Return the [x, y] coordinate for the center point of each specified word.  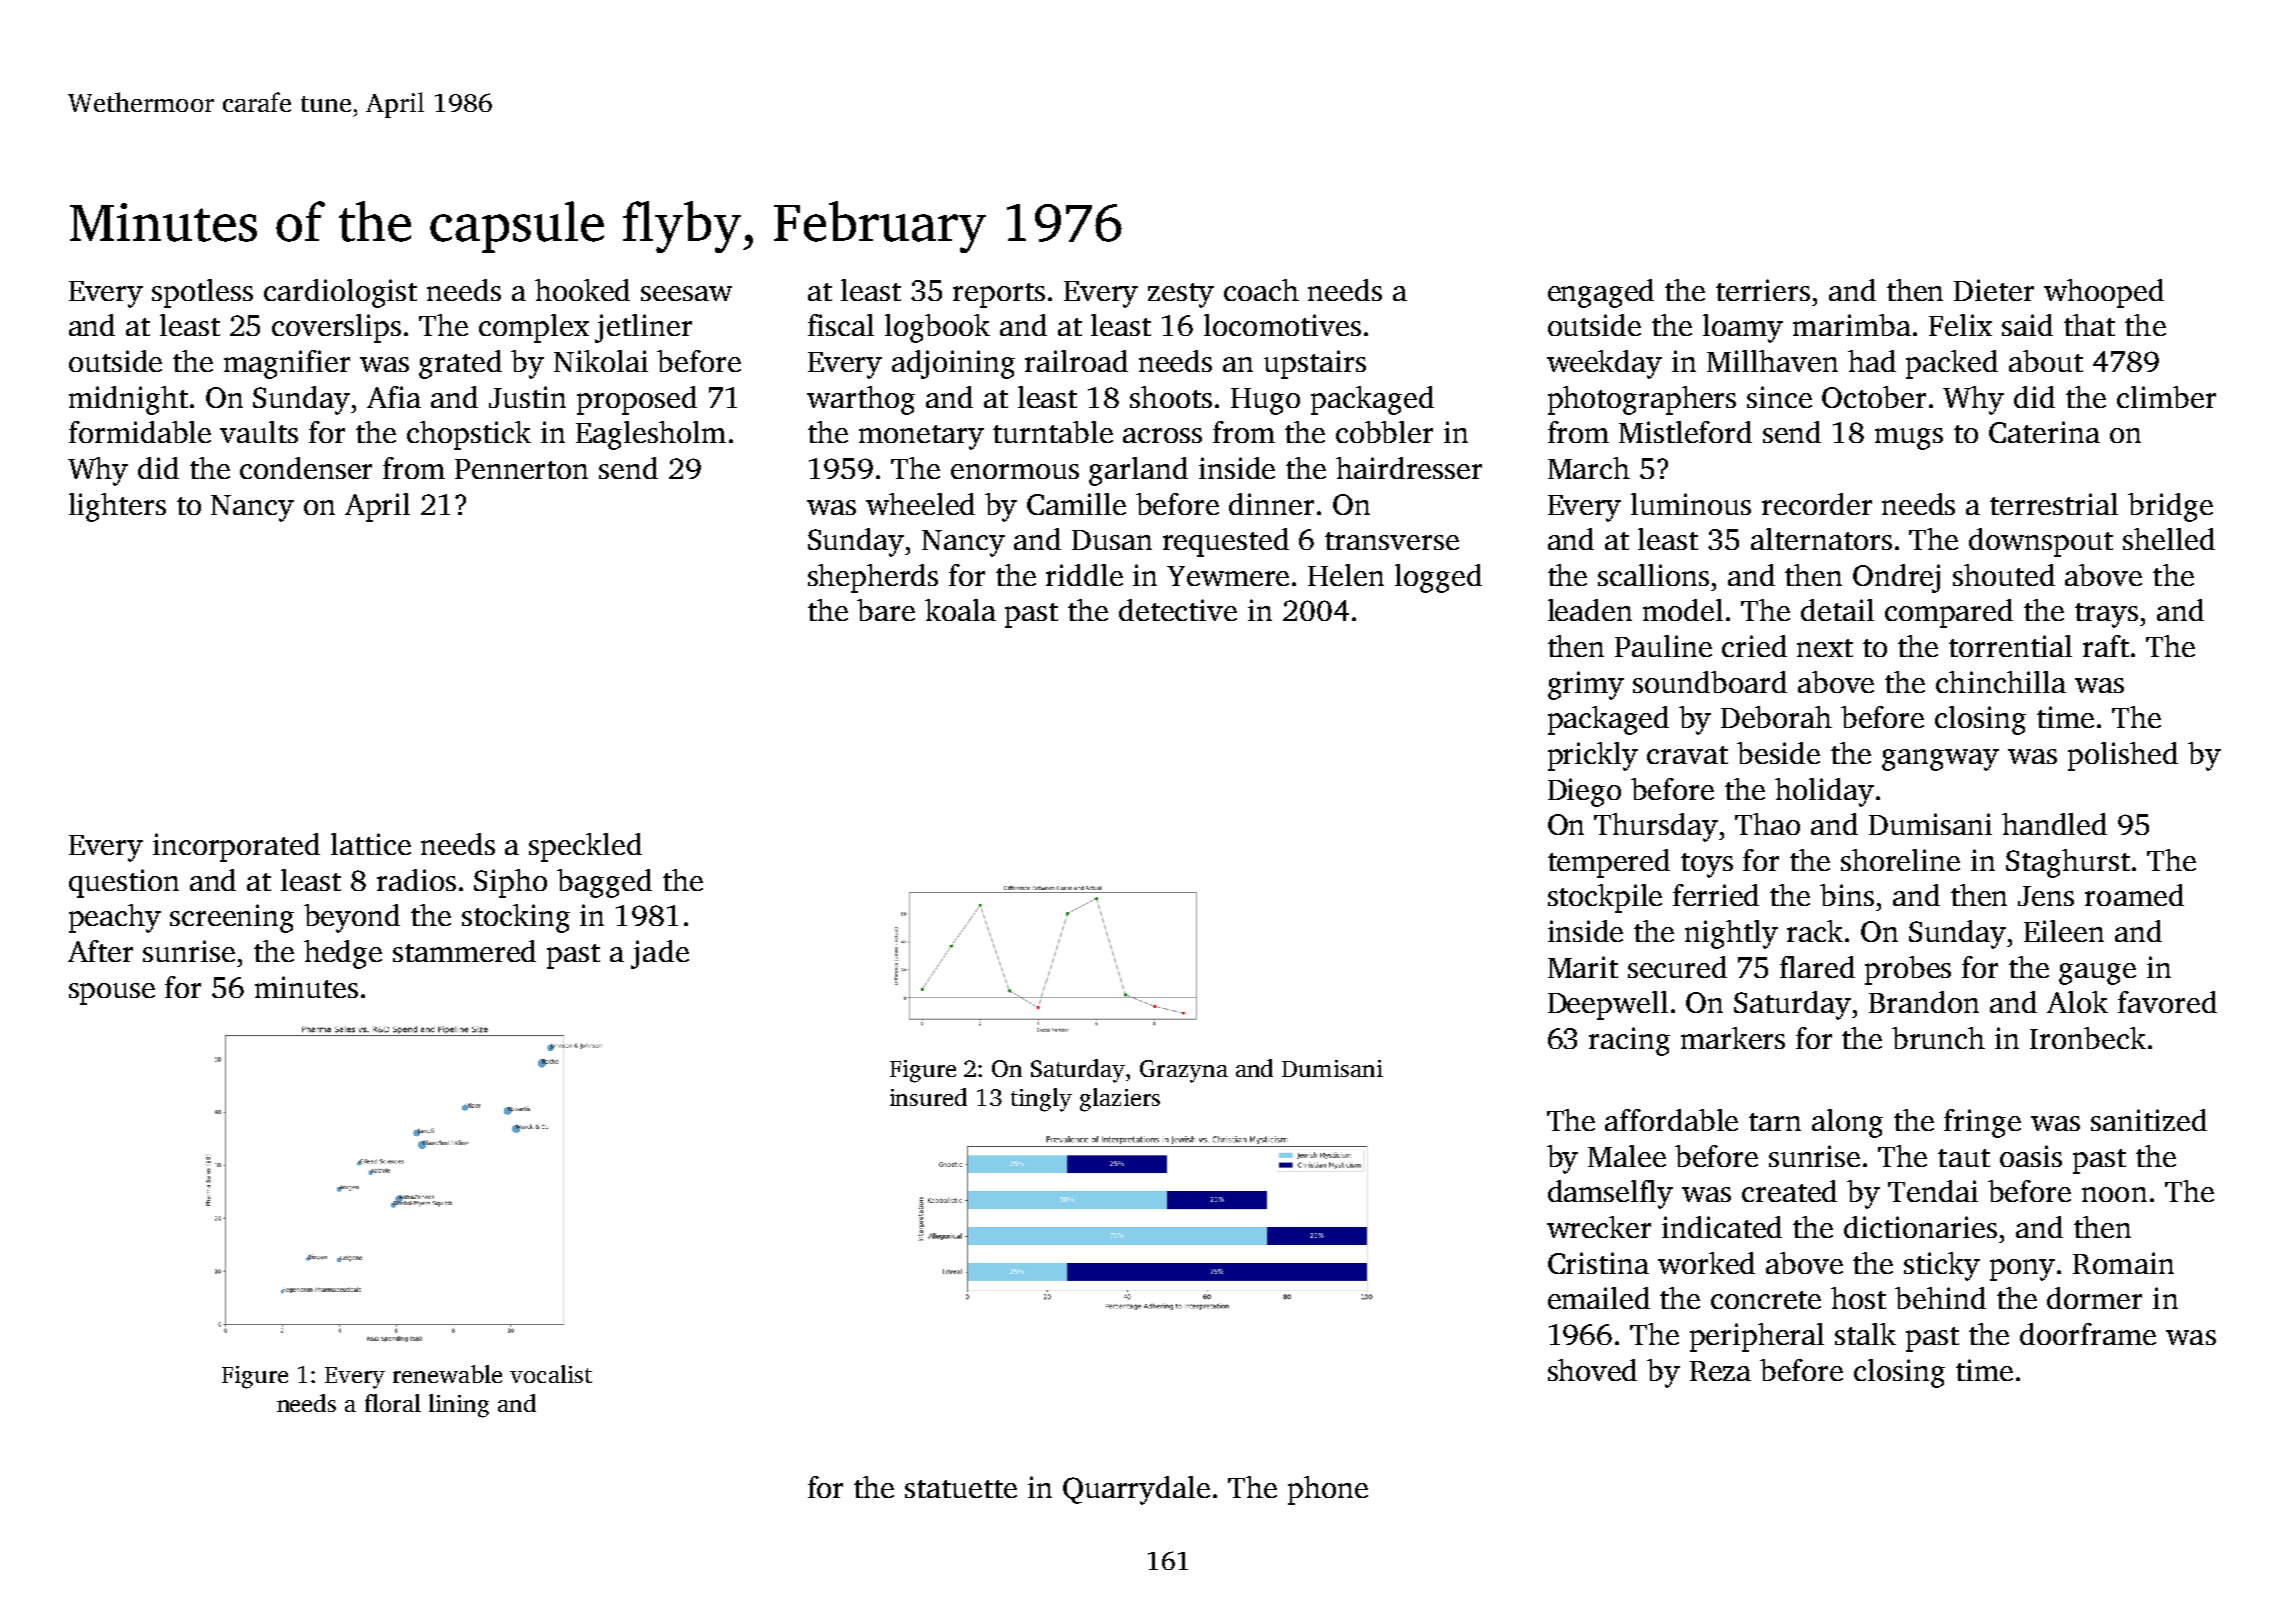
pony [2022, 1270]
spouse [112, 994]
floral [393, 1403]
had [1872, 361]
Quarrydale [1136, 1490]
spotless [202, 293]
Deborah [1776, 717]
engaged [1601, 293]
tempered [1609, 863]
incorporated [236, 847]
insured [928, 1097]
